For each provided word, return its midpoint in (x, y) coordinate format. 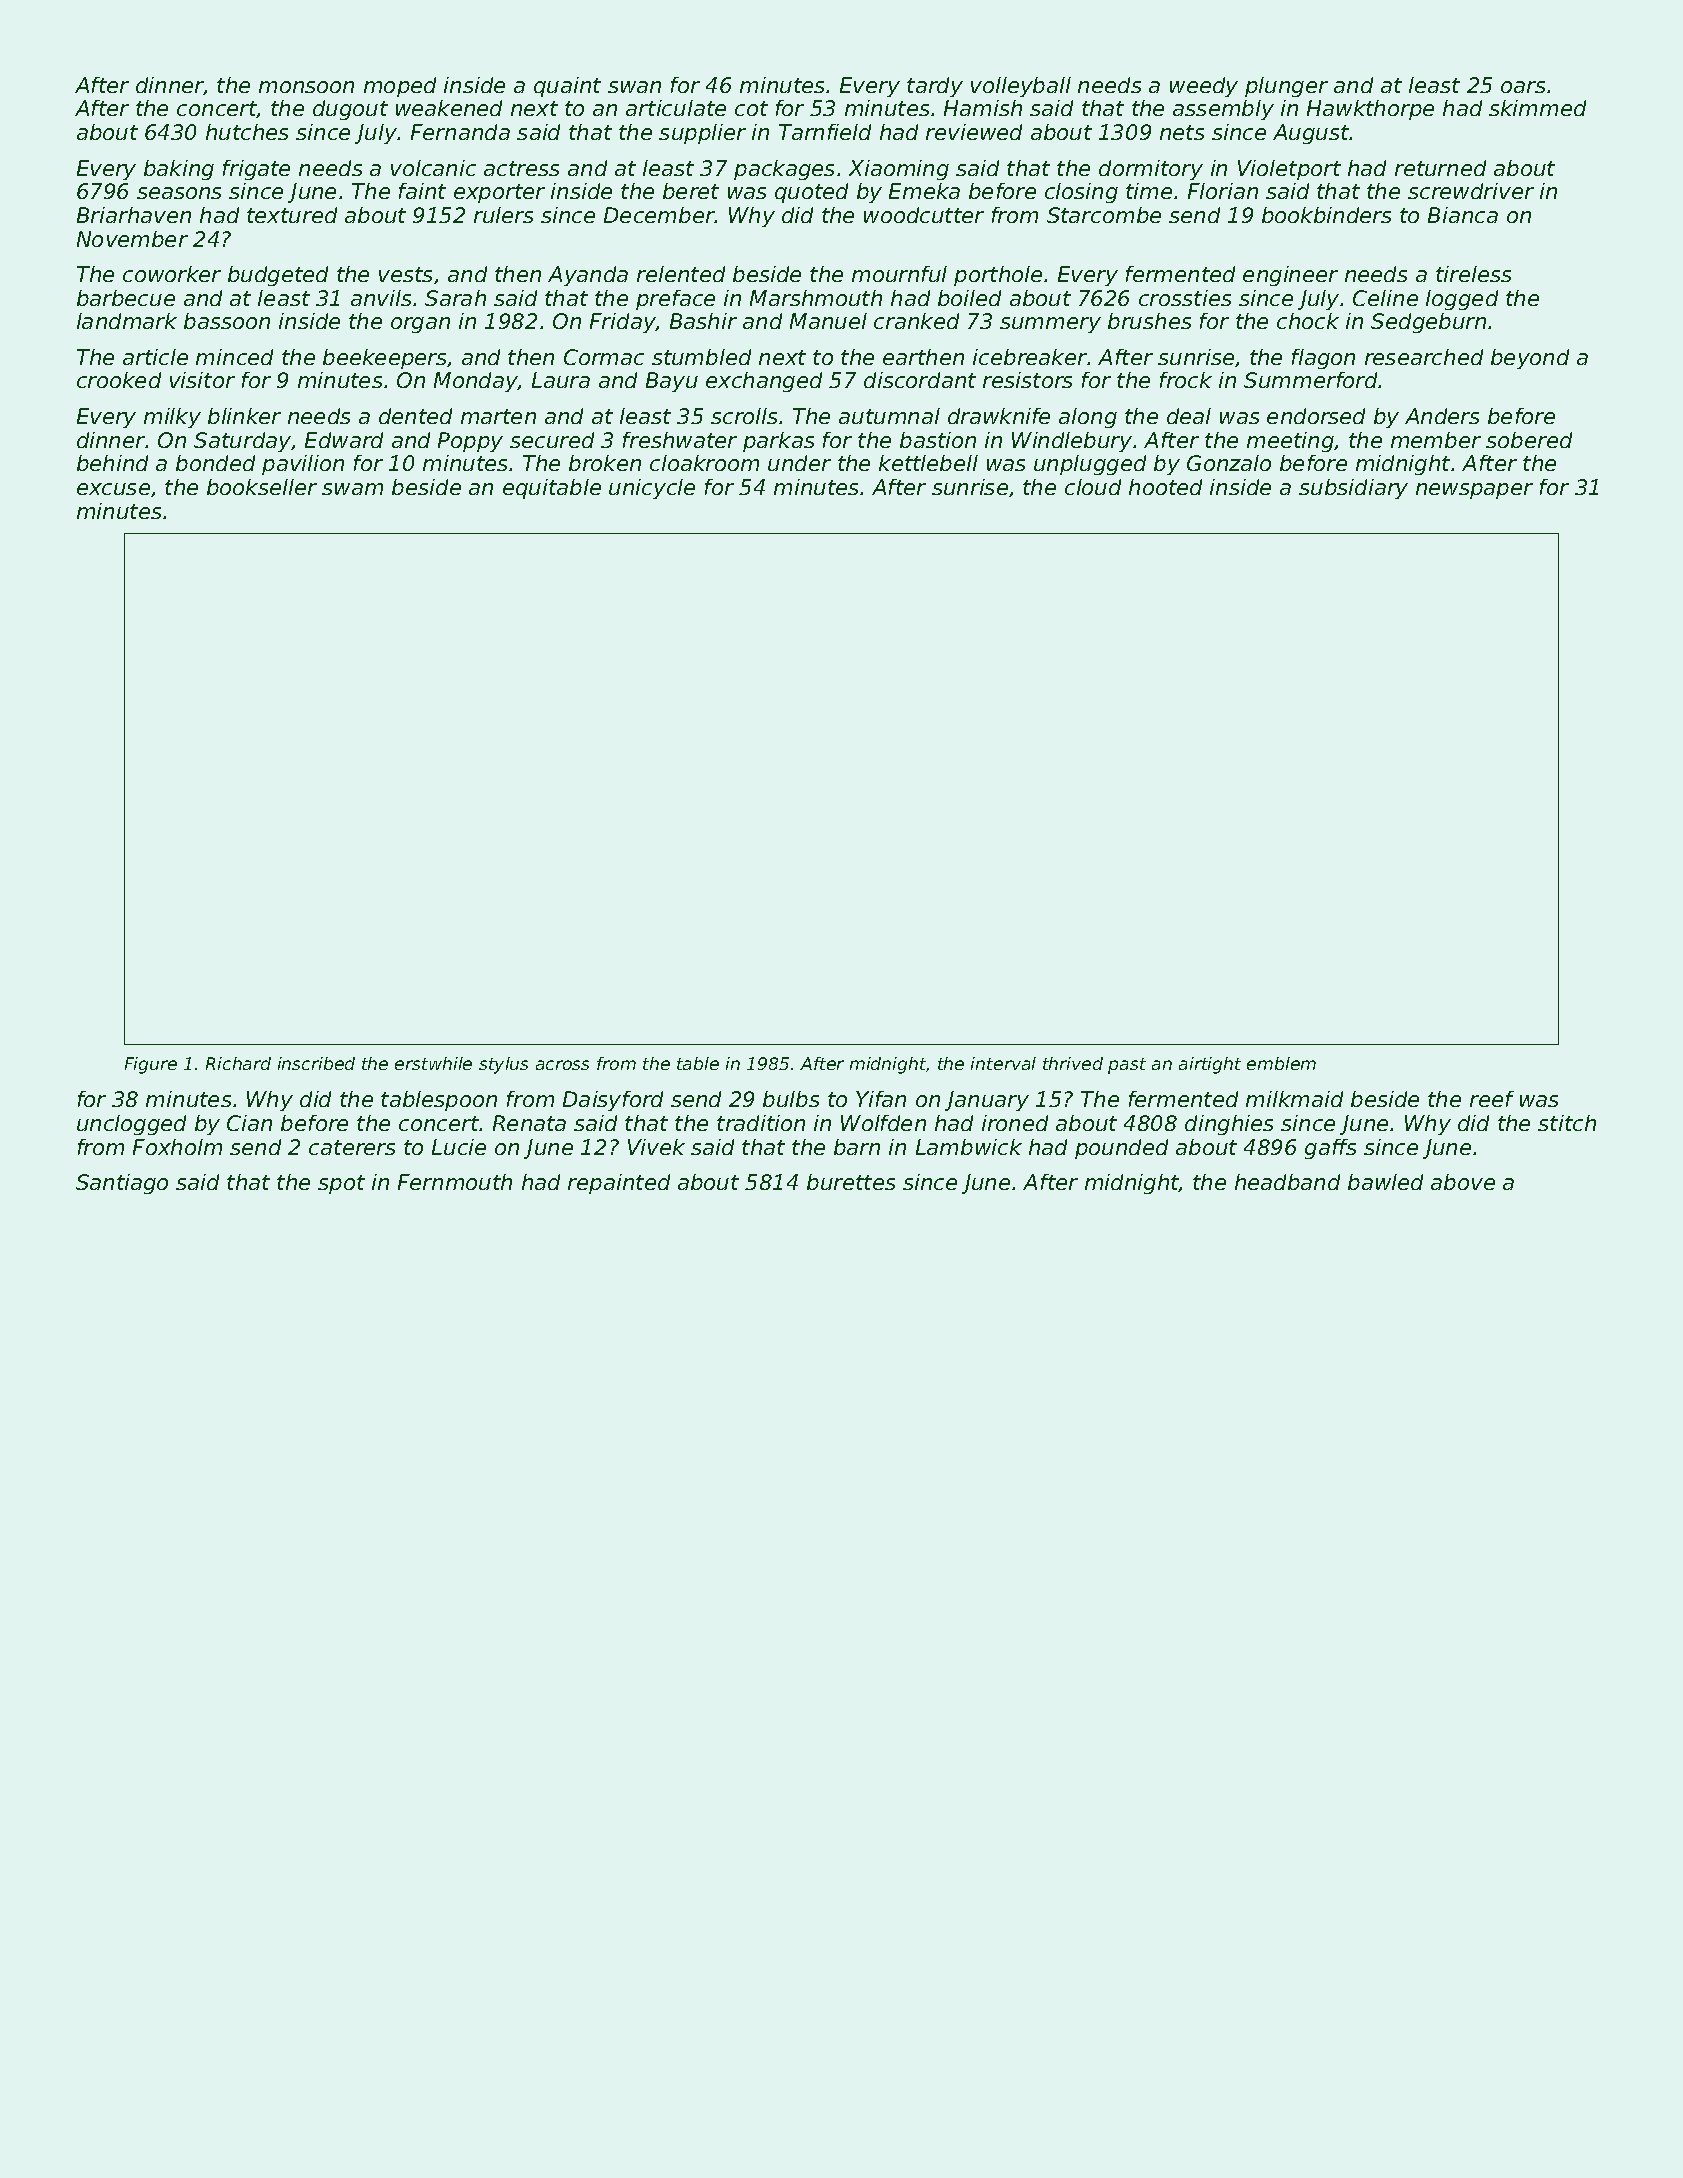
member (1436, 440)
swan (634, 87)
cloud (1093, 487)
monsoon (306, 87)
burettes (851, 1182)
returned (1440, 168)
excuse (113, 489)
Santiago (122, 1184)
